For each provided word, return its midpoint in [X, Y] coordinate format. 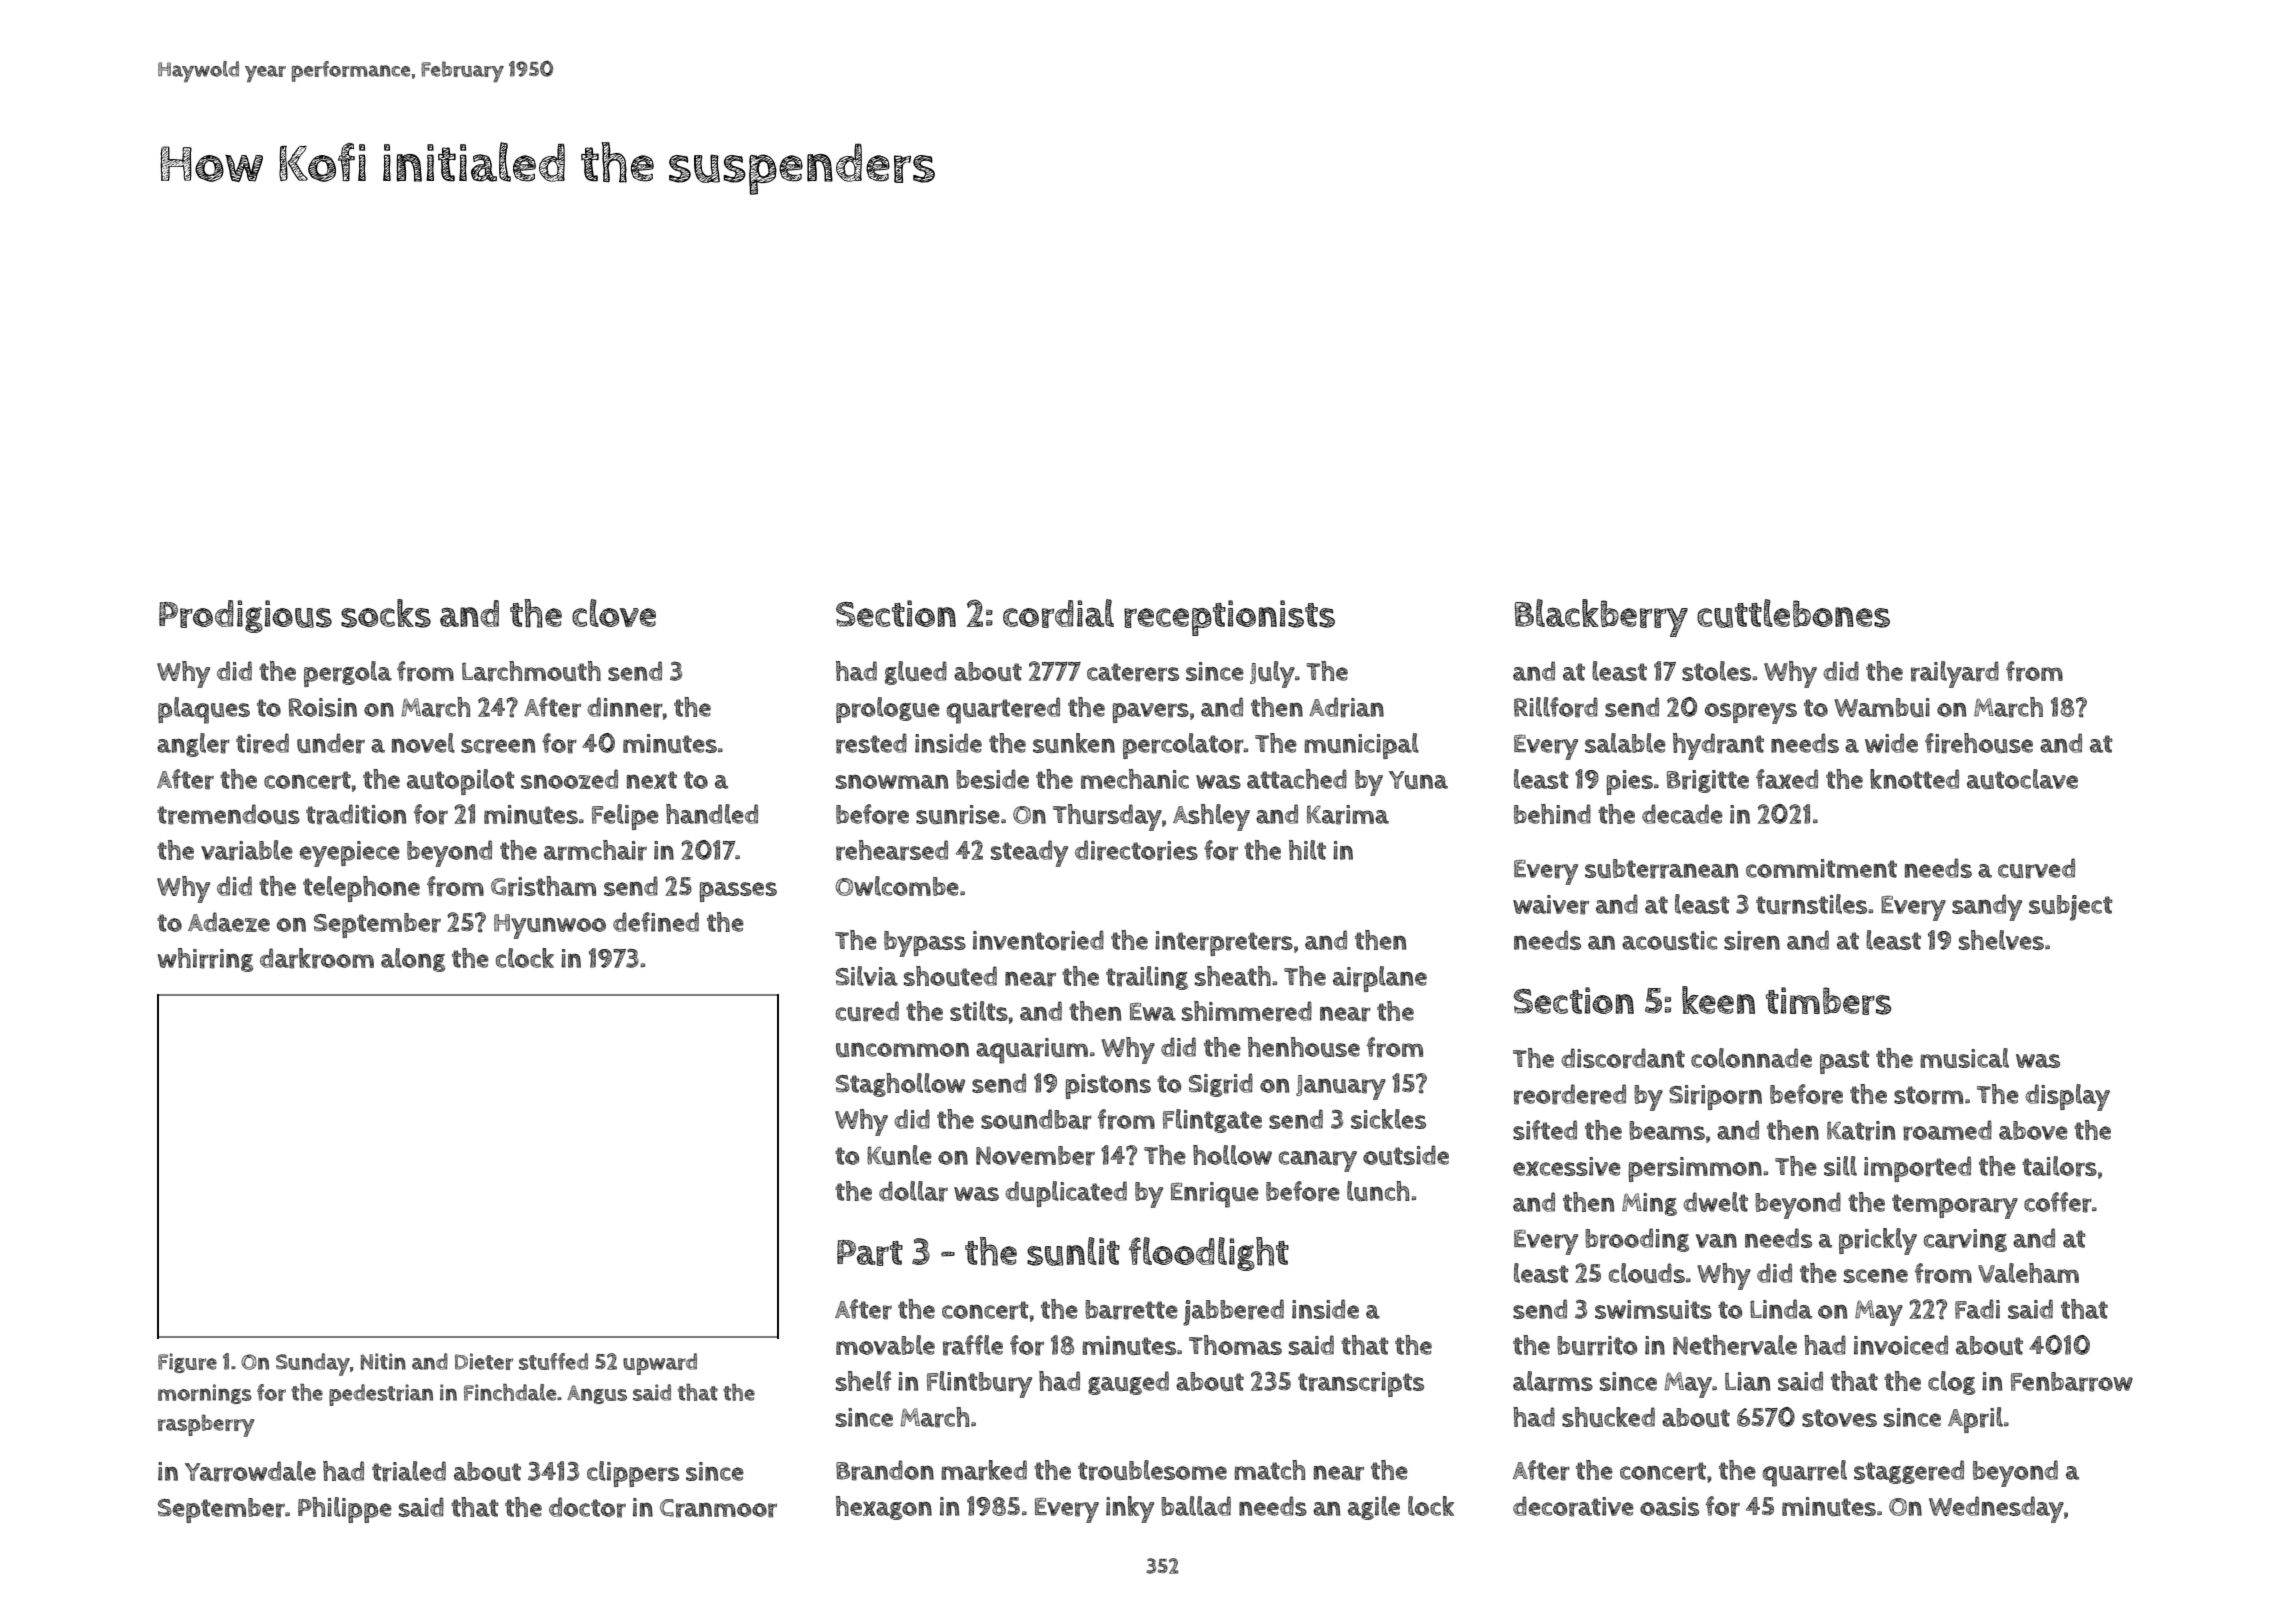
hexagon [884, 1508]
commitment [1821, 868]
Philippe [345, 1510]
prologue [888, 710]
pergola [348, 674]
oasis [1669, 1506]
